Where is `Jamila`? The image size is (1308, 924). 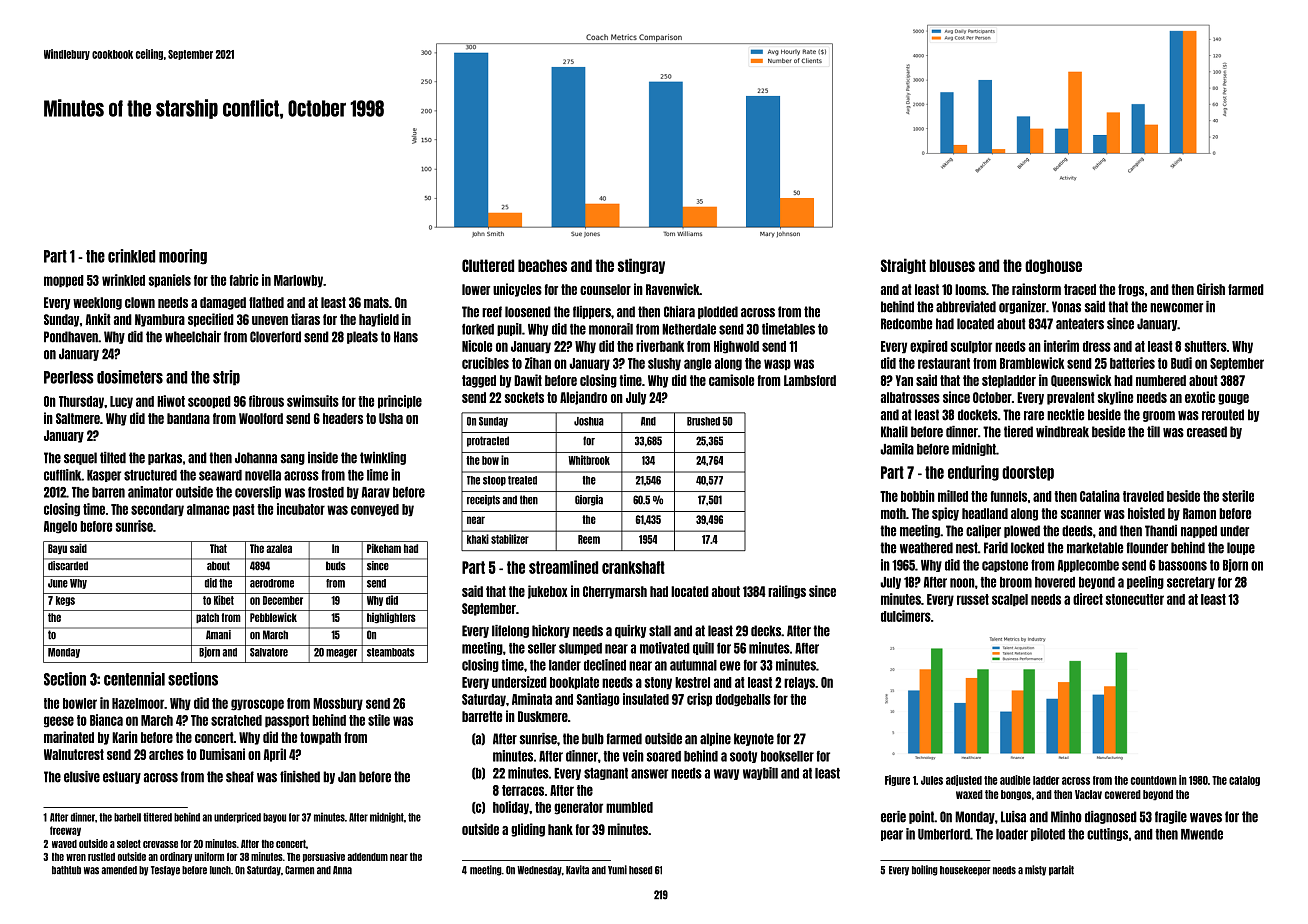
Jamila is located at coordinates (897, 449).
